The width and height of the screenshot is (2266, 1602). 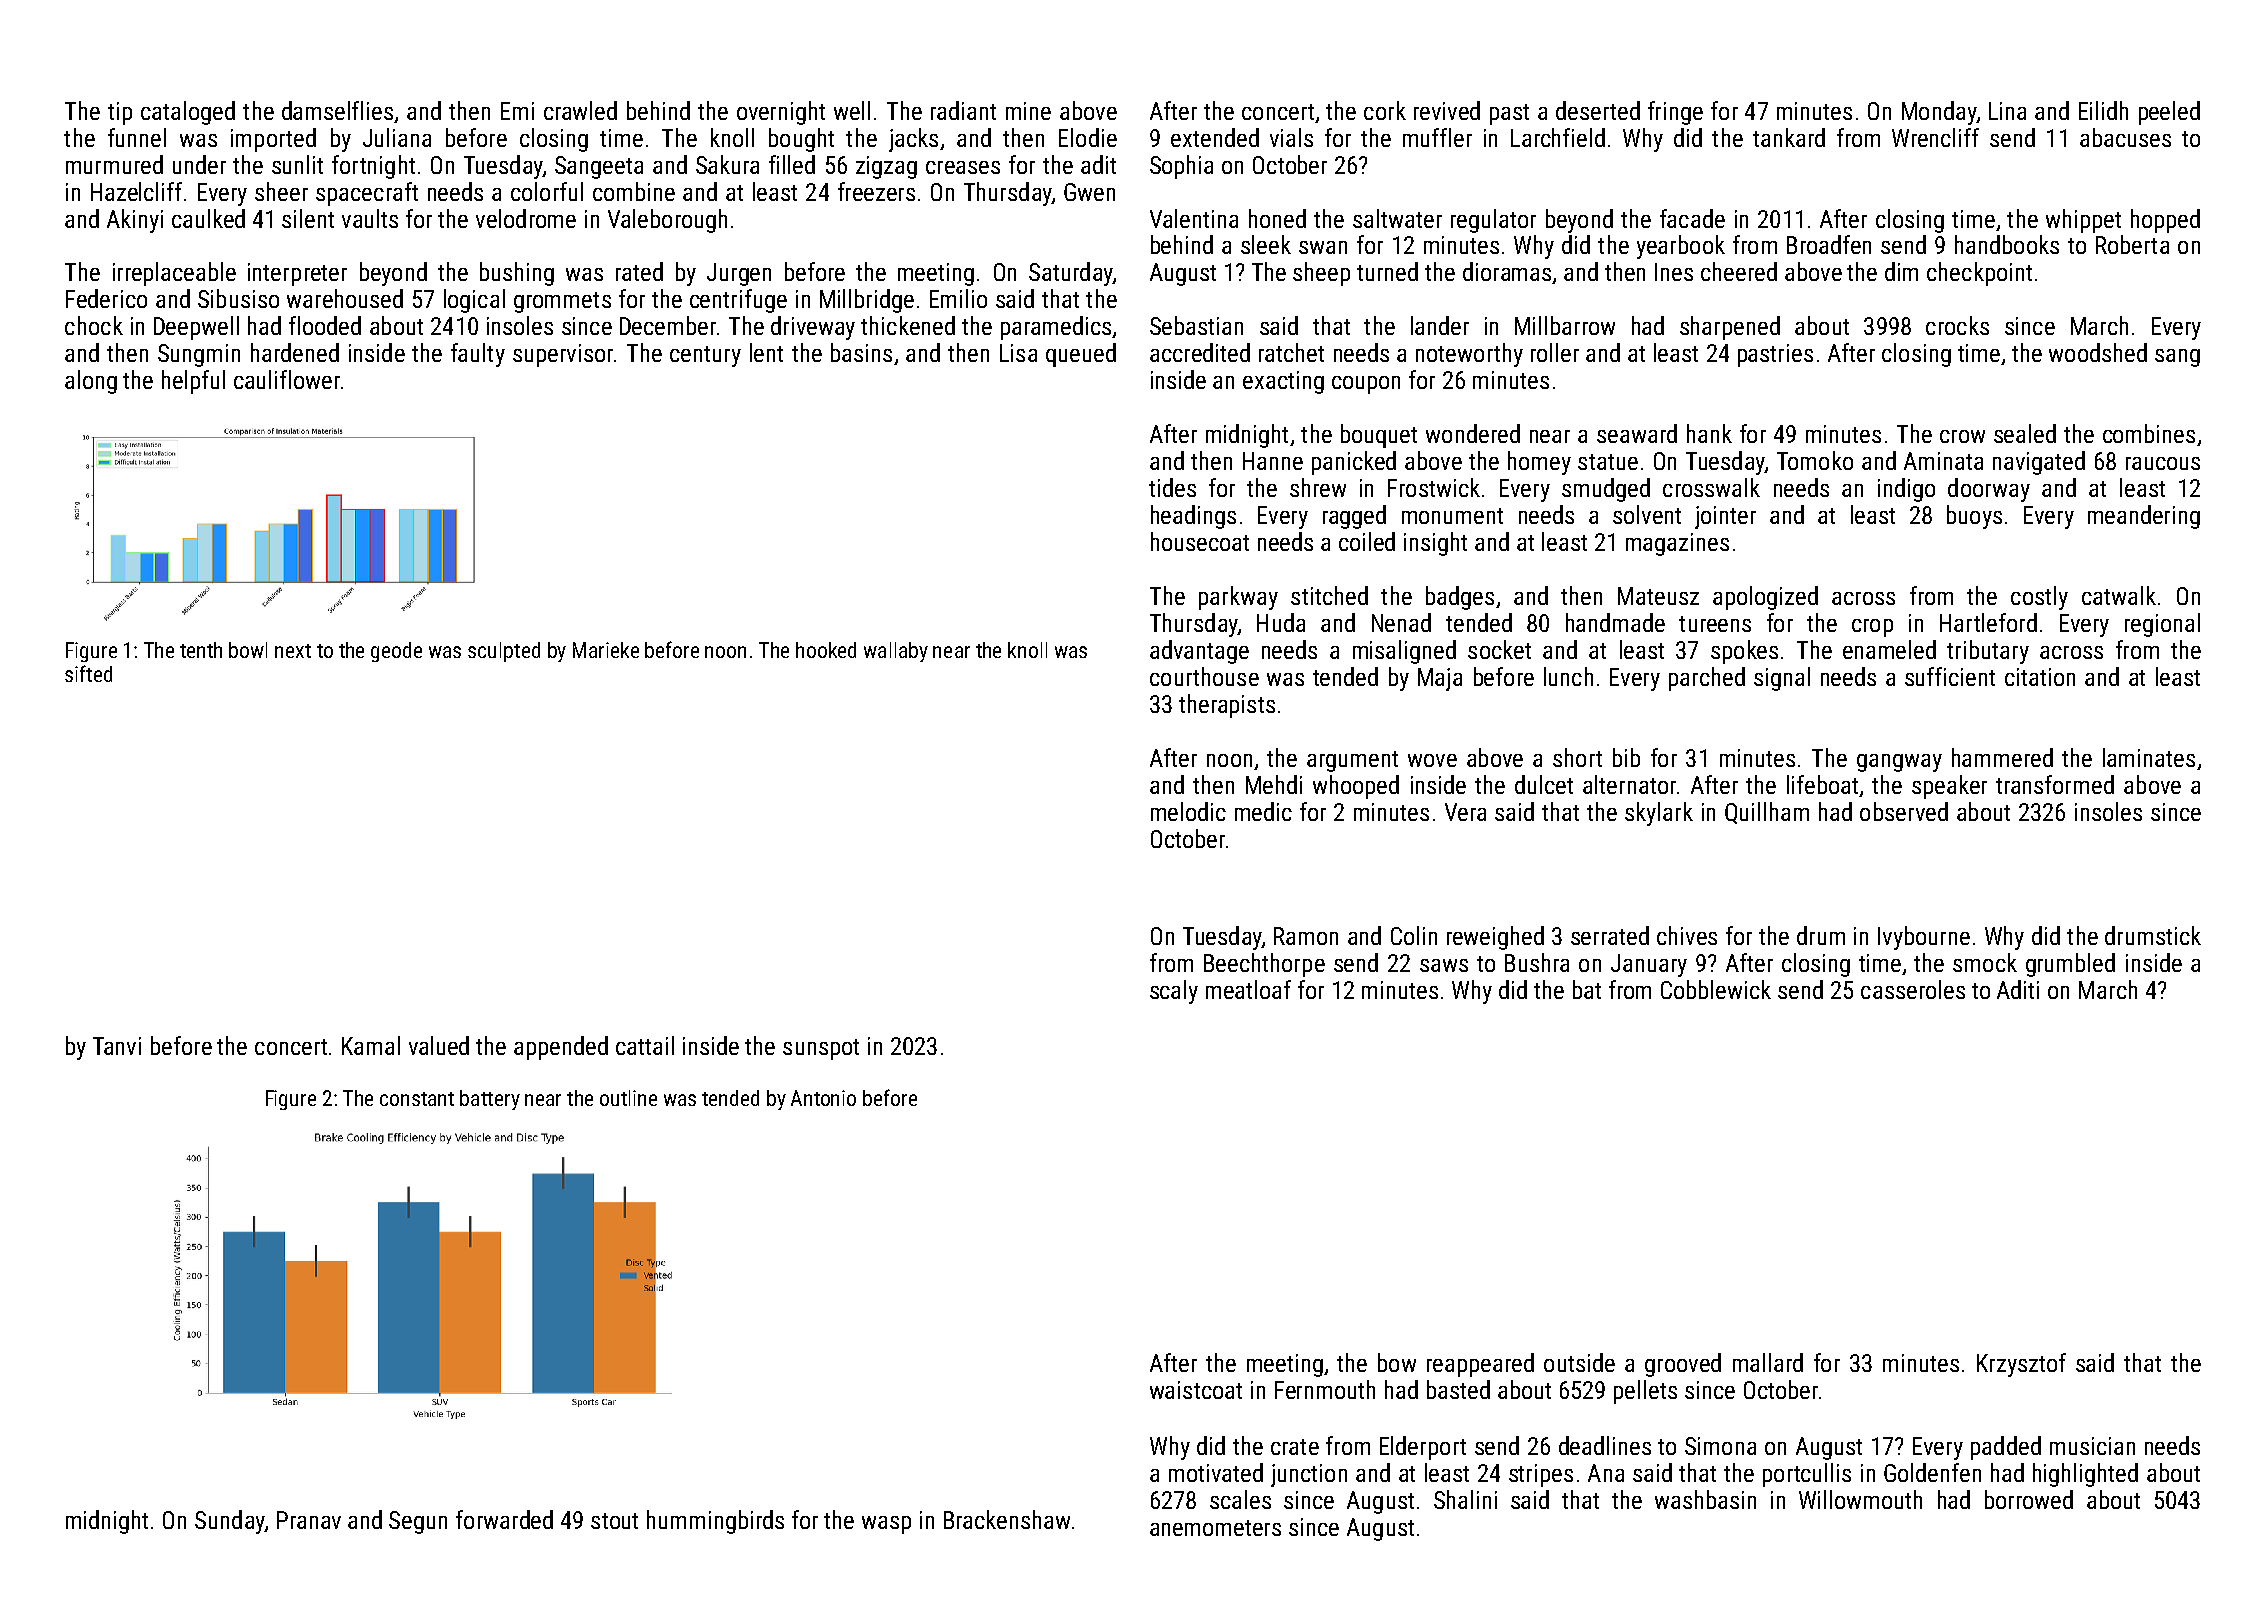 What do you see at coordinates (106, 298) in the screenshot?
I see `Federico` at bounding box center [106, 298].
